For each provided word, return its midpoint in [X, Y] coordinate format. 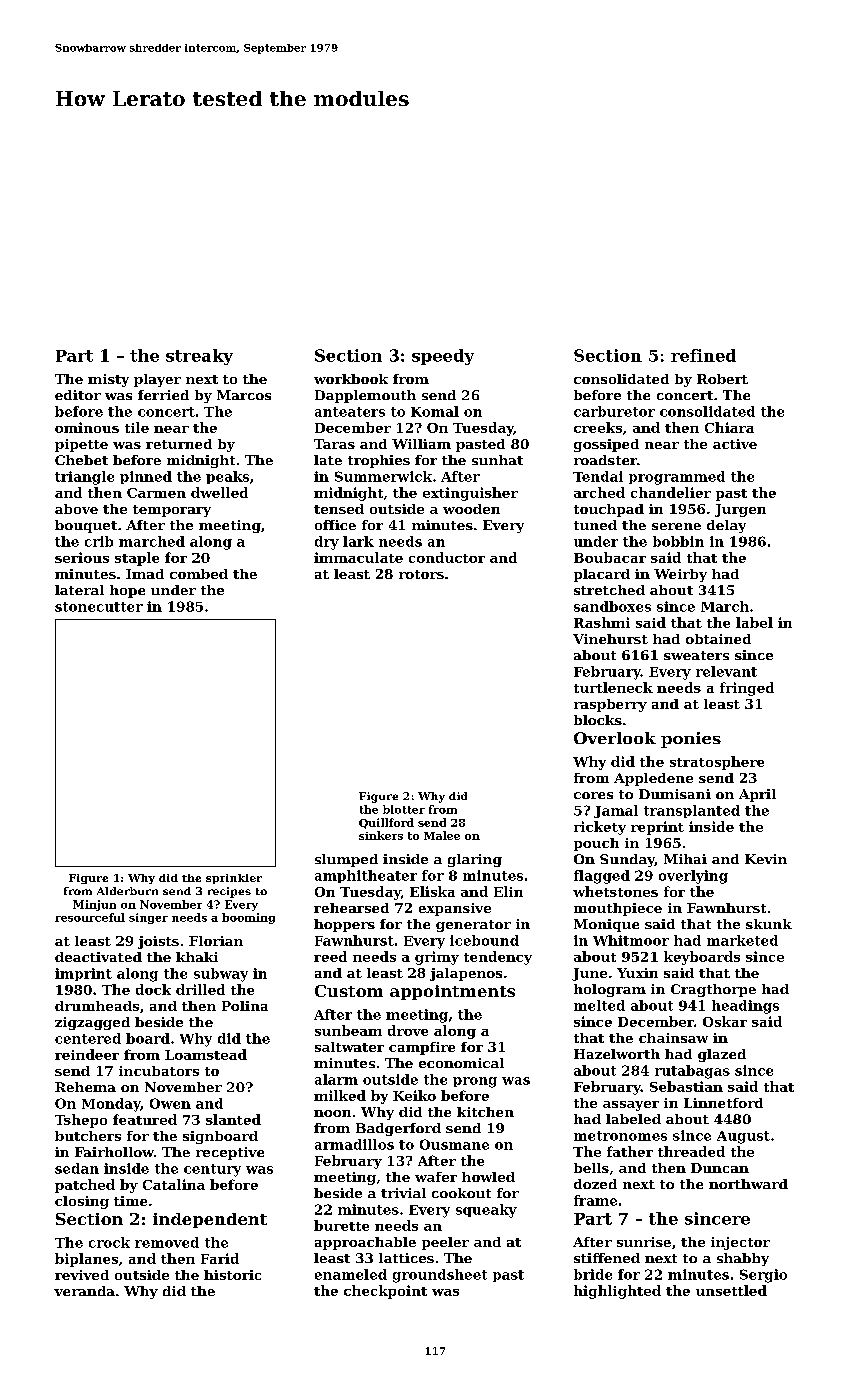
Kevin [766, 859]
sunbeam [348, 1030]
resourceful [90, 917]
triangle [84, 478]
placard [602, 575]
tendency [498, 958]
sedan [77, 1168]
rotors [421, 574]
